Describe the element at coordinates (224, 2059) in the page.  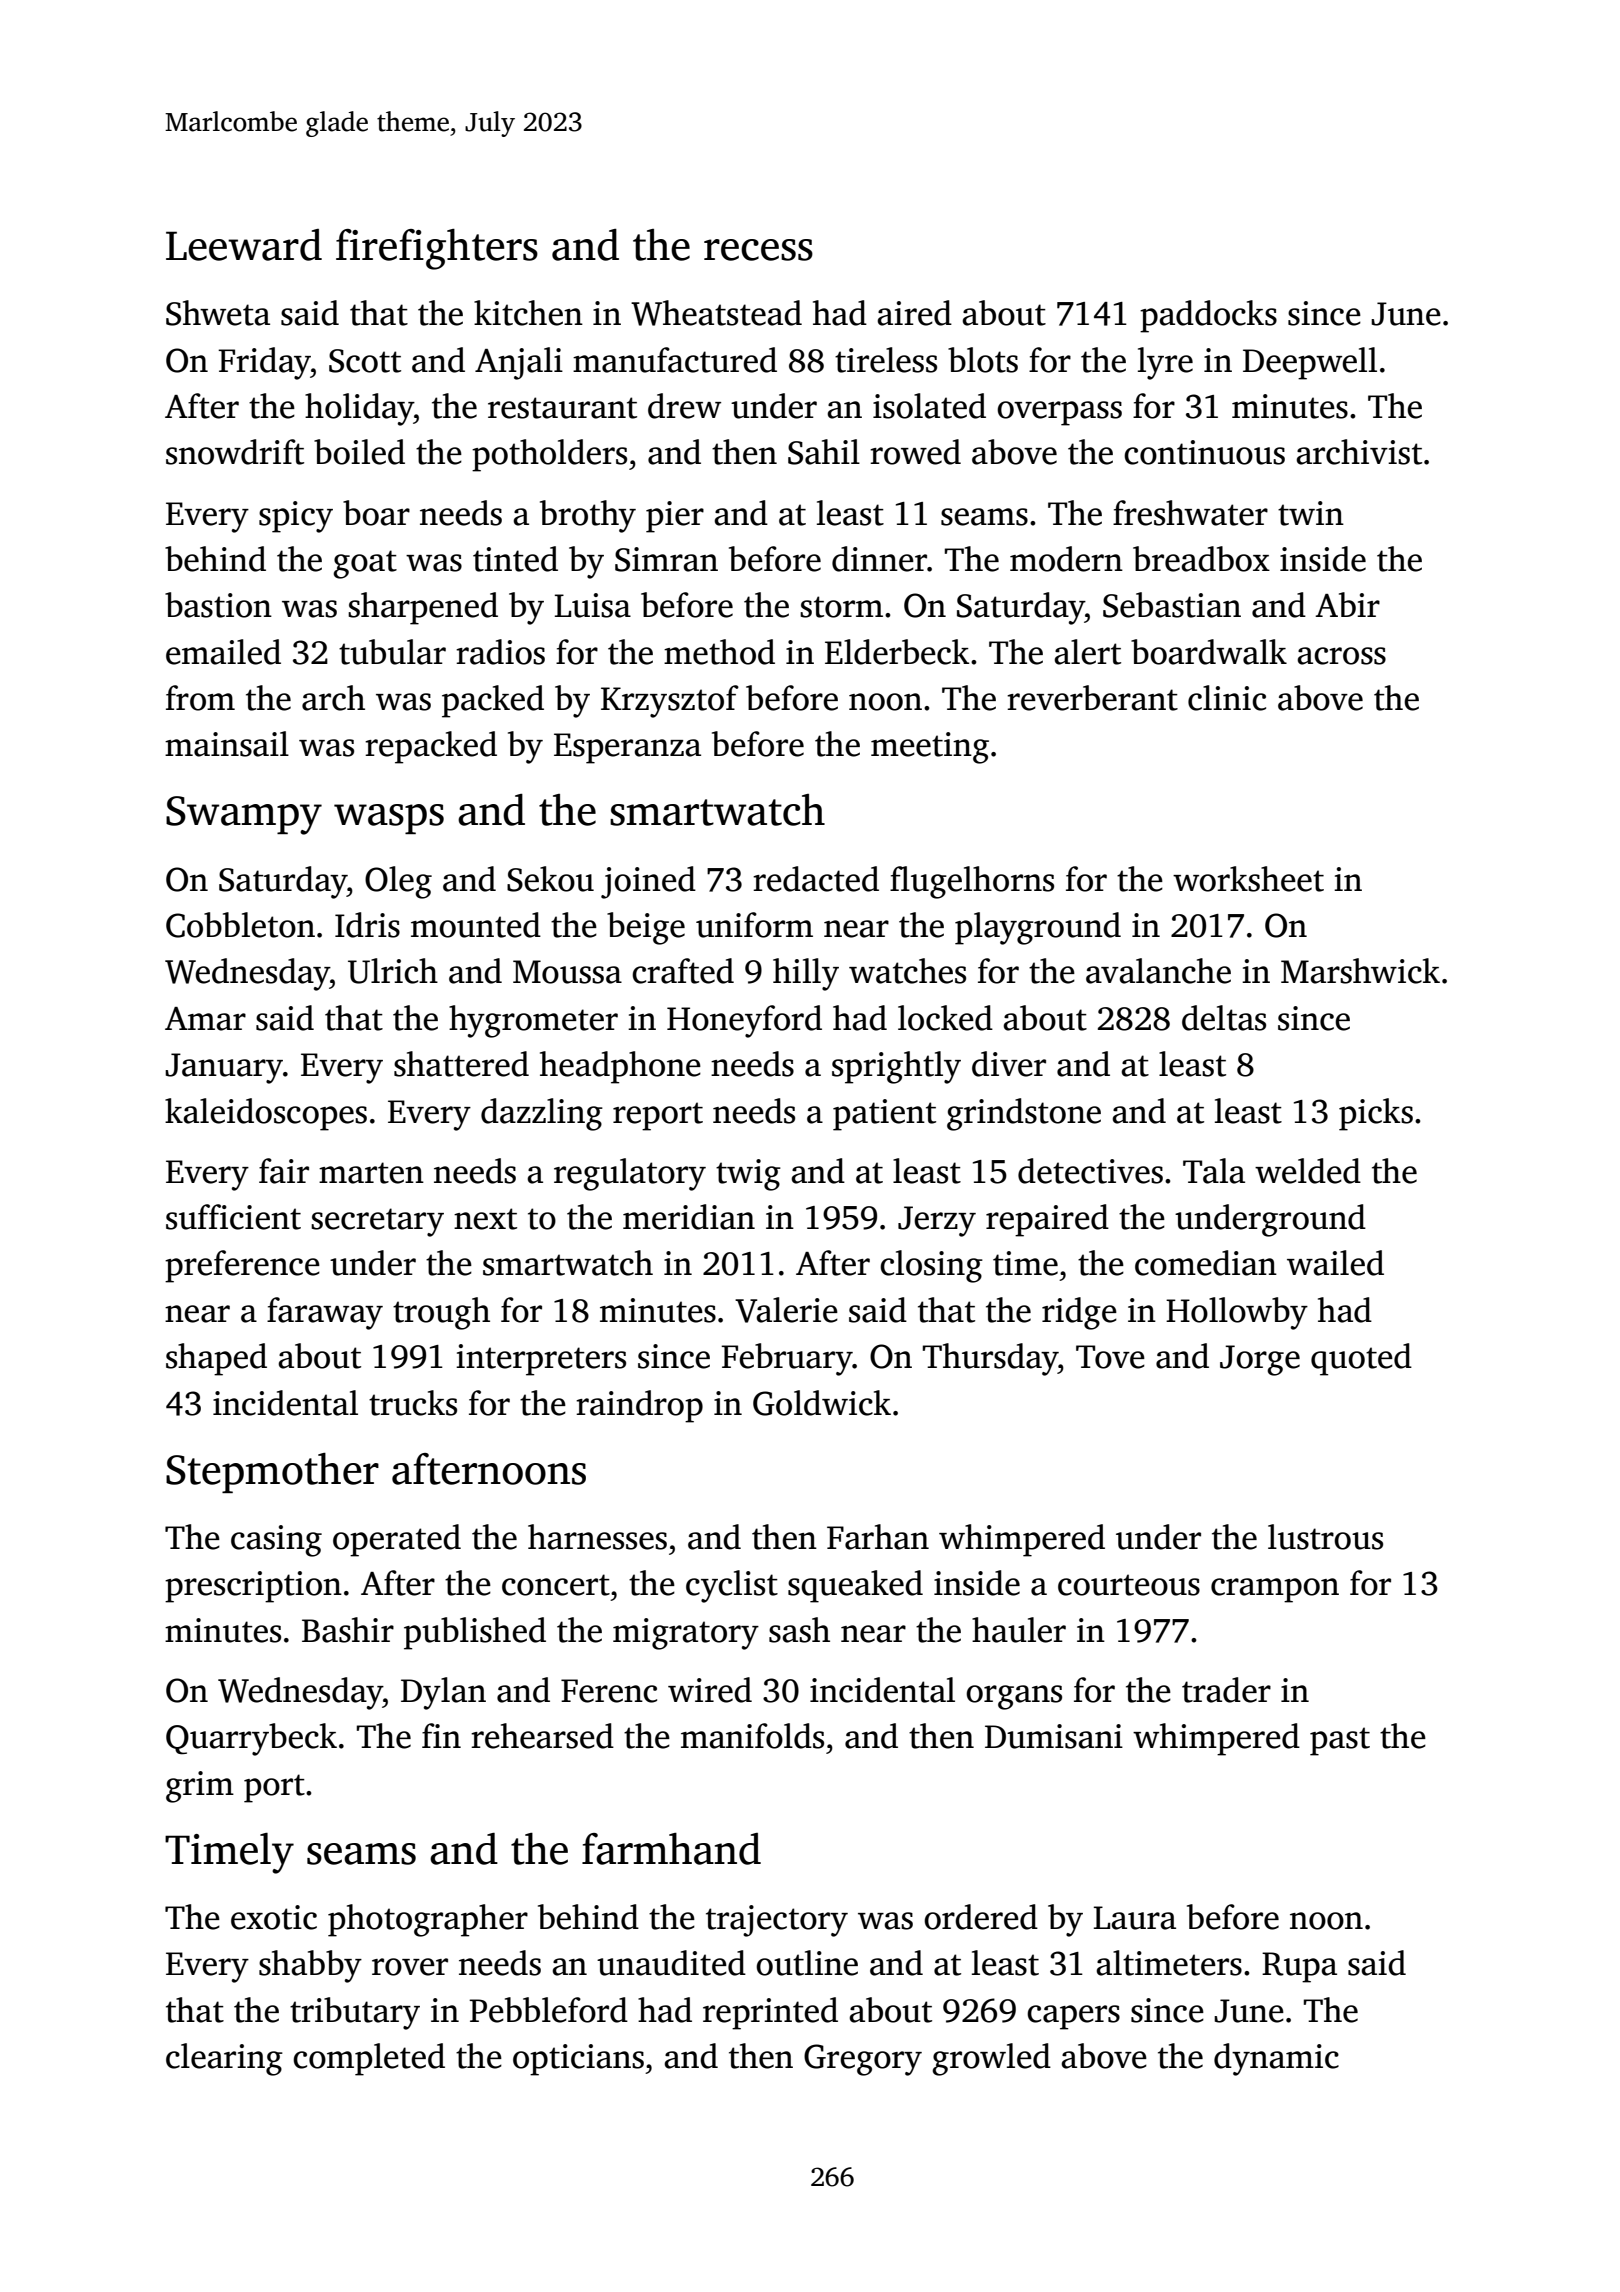
I see `clearing` at that location.
